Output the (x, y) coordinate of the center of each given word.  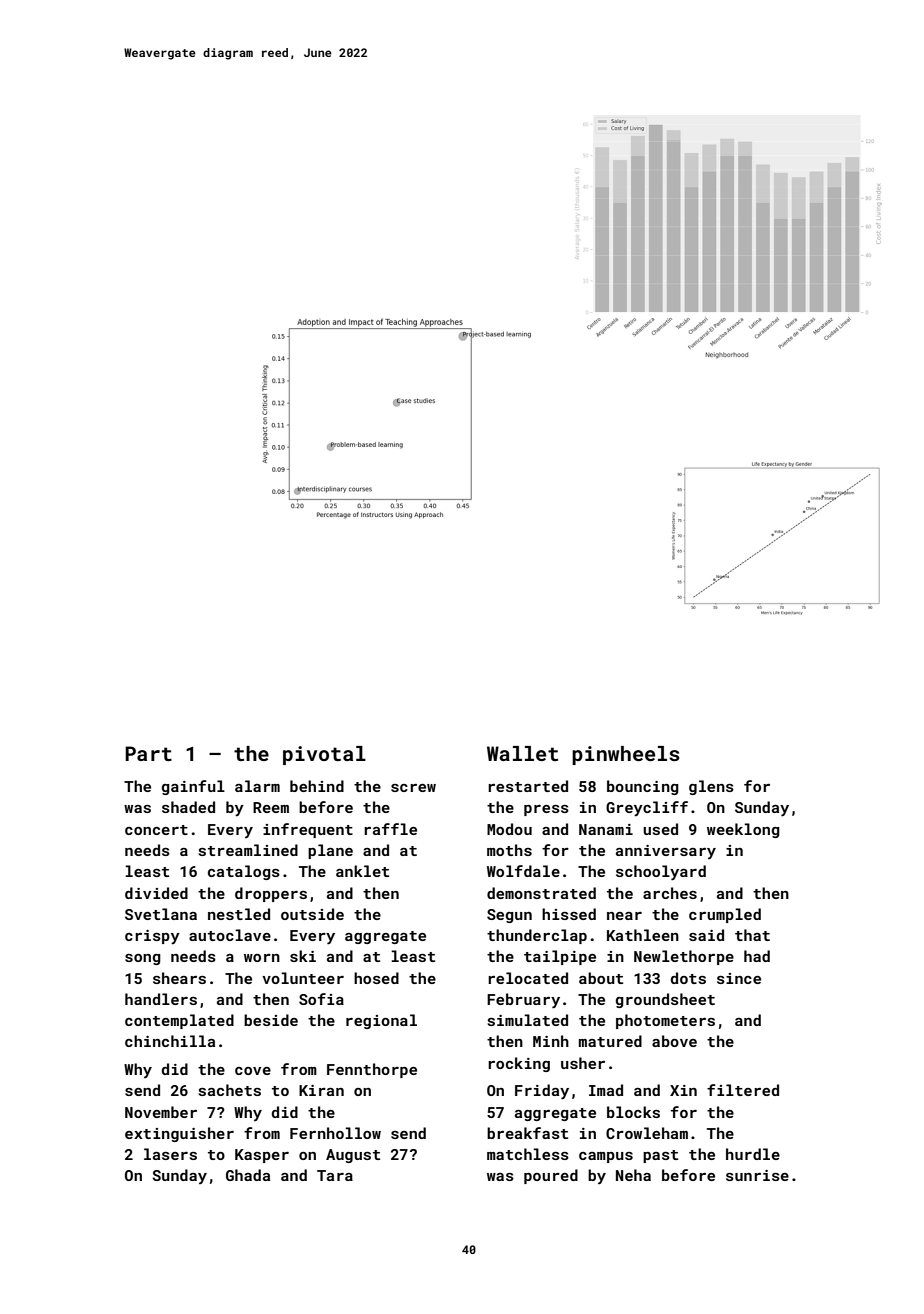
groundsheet (665, 1000)
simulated (528, 1020)
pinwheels (626, 755)
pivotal (324, 755)
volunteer (303, 978)
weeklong (743, 830)
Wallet (522, 753)
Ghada (248, 1175)
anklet (362, 871)
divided (156, 893)
